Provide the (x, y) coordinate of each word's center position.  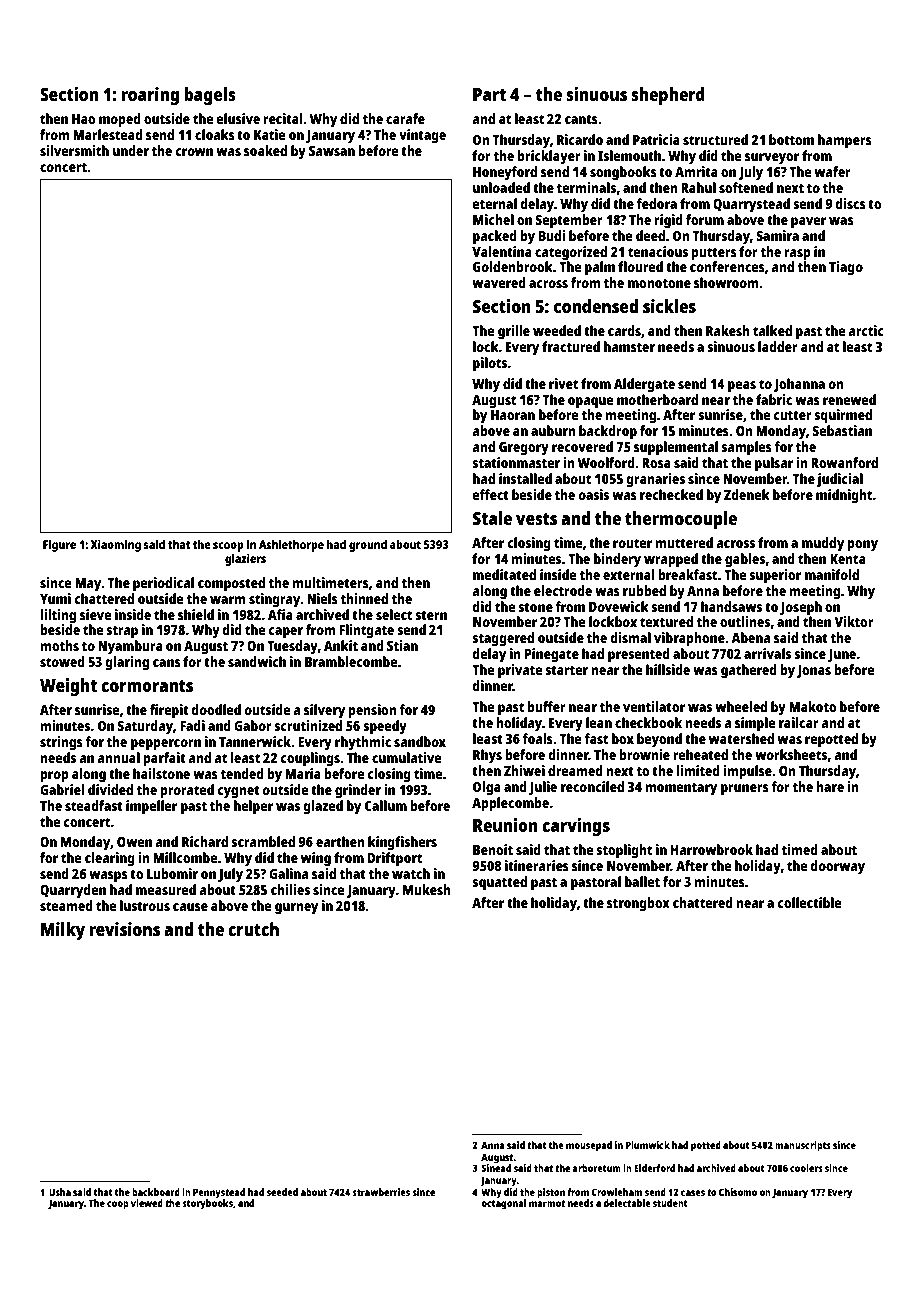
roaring (150, 96)
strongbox (638, 904)
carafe (405, 118)
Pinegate (552, 655)
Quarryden (73, 891)
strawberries (381, 1192)
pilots (490, 364)
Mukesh (427, 889)
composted (231, 584)
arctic (866, 330)
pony (862, 546)
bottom (791, 139)
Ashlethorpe (291, 546)
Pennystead (219, 1193)
